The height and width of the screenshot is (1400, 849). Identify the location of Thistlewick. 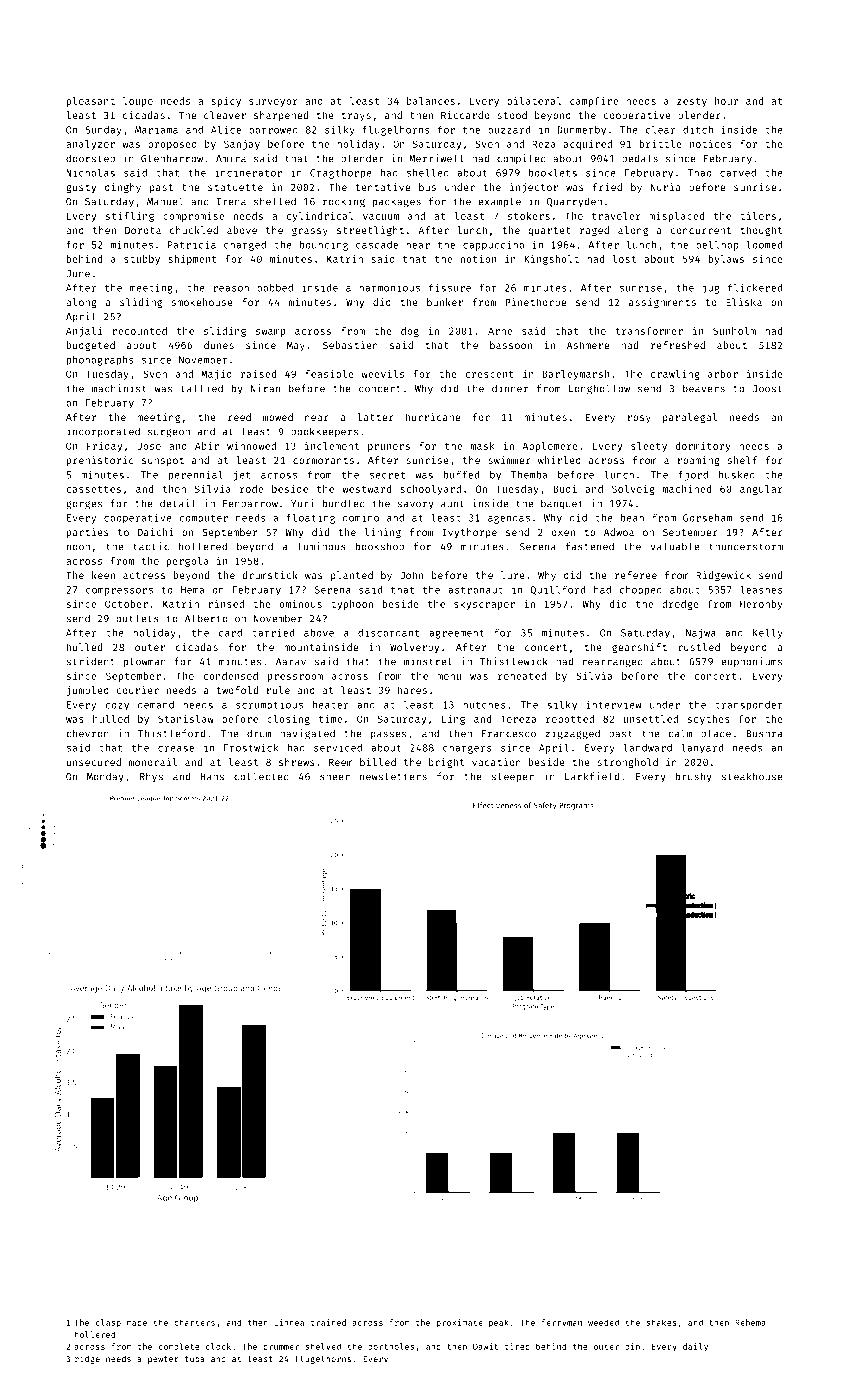
(514, 661).
